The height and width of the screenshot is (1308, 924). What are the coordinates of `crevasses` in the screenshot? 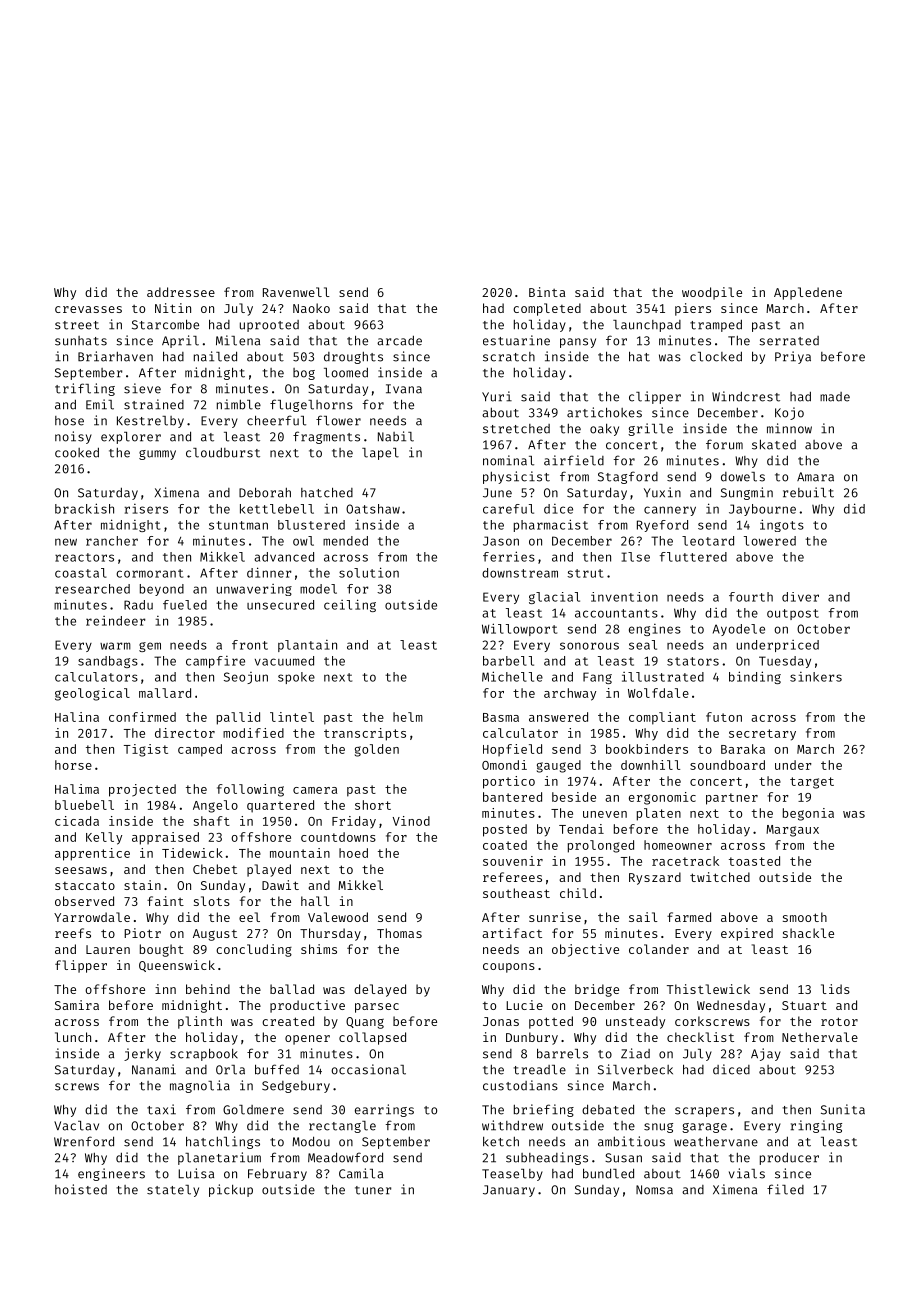 It's located at (88, 309).
